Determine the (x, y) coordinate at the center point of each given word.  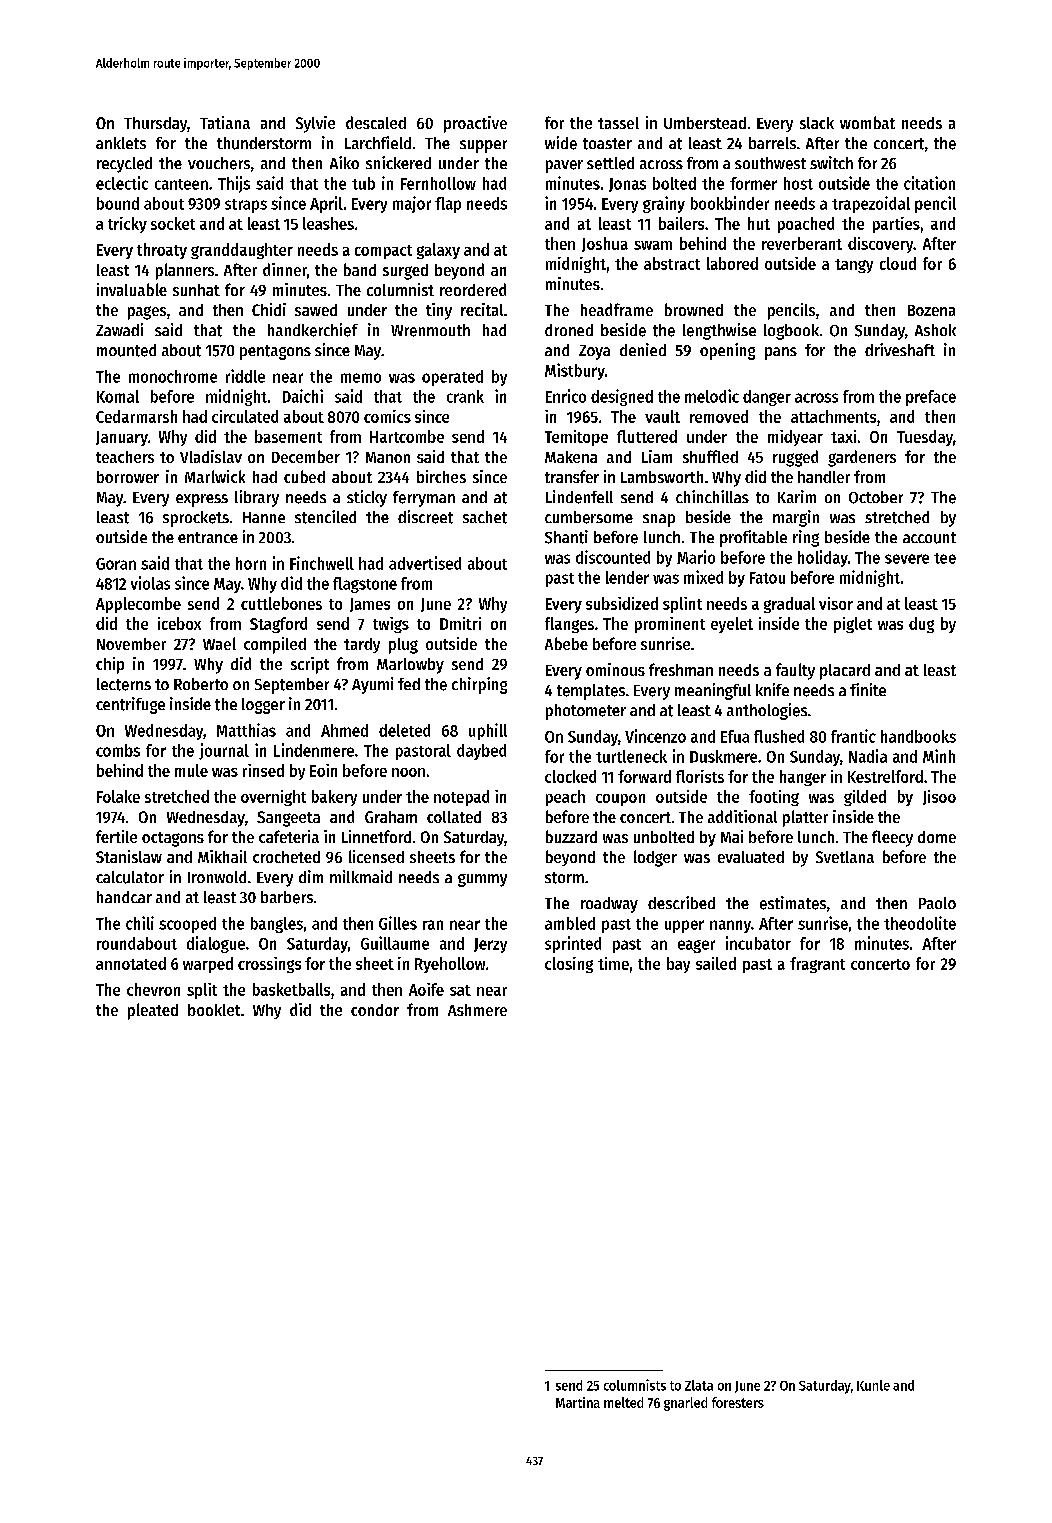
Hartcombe (407, 436)
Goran (116, 564)
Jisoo (939, 797)
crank (465, 396)
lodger (655, 858)
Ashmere (477, 1010)
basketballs (291, 989)
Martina (578, 1402)
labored (732, 263)
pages (147, 313)
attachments (833, 416)
